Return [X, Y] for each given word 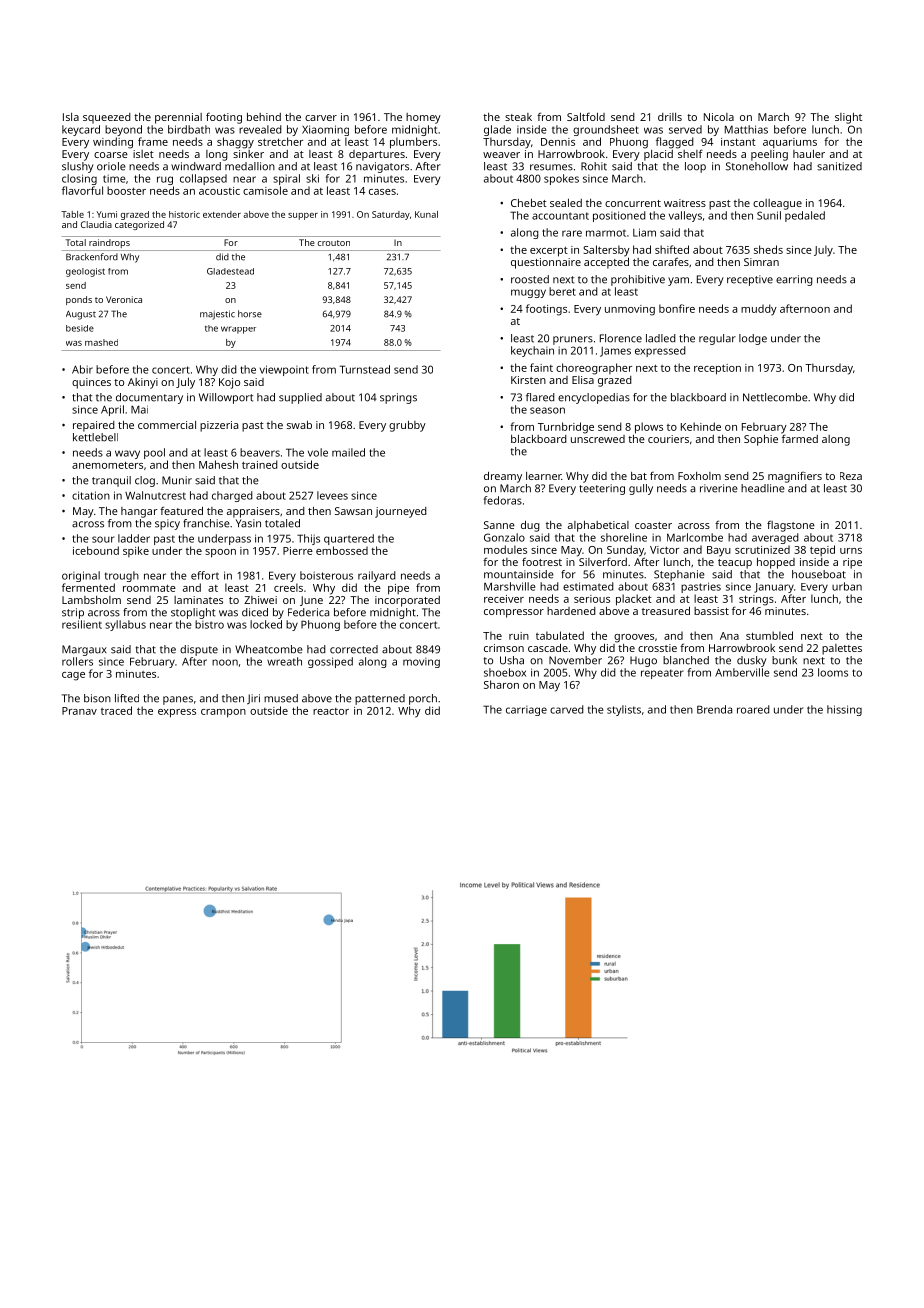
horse [250, 314]
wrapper [238, 330]
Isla [71, 117]
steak [518, 117]
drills [670, 117]
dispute [199, 650]
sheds [768, 249]
